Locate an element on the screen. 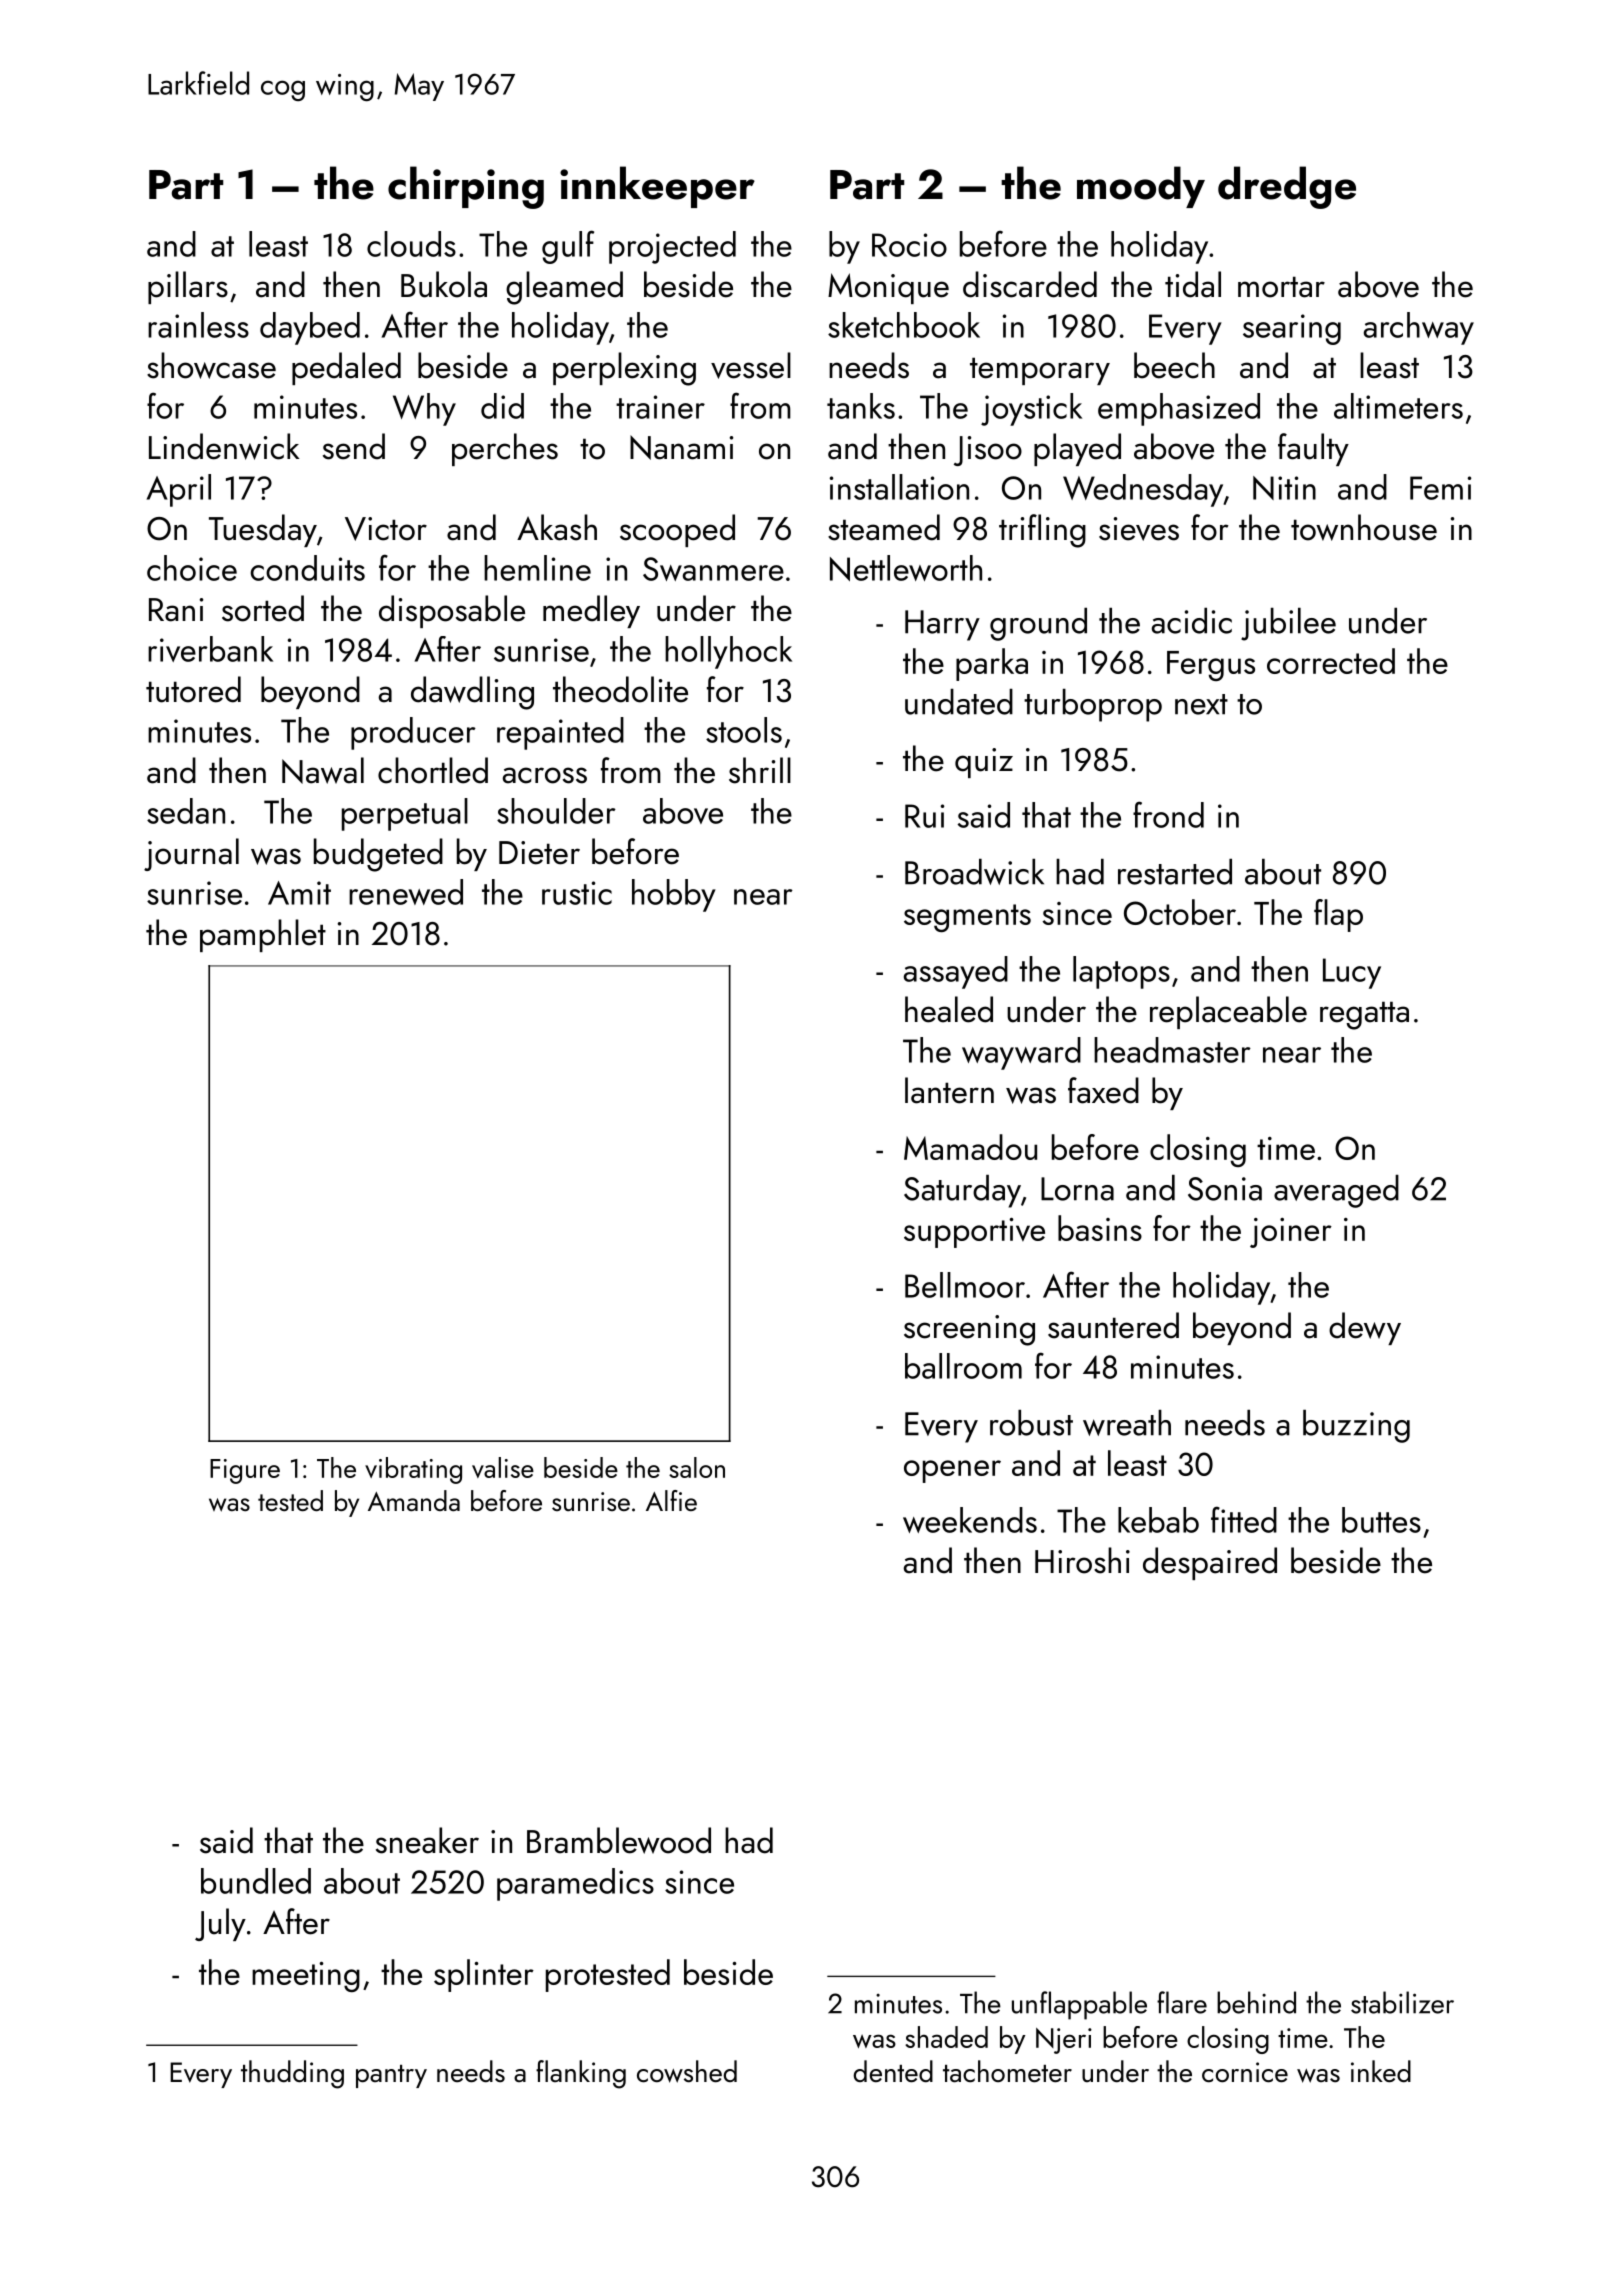  restarted is located at coordinates (1175, 872).
